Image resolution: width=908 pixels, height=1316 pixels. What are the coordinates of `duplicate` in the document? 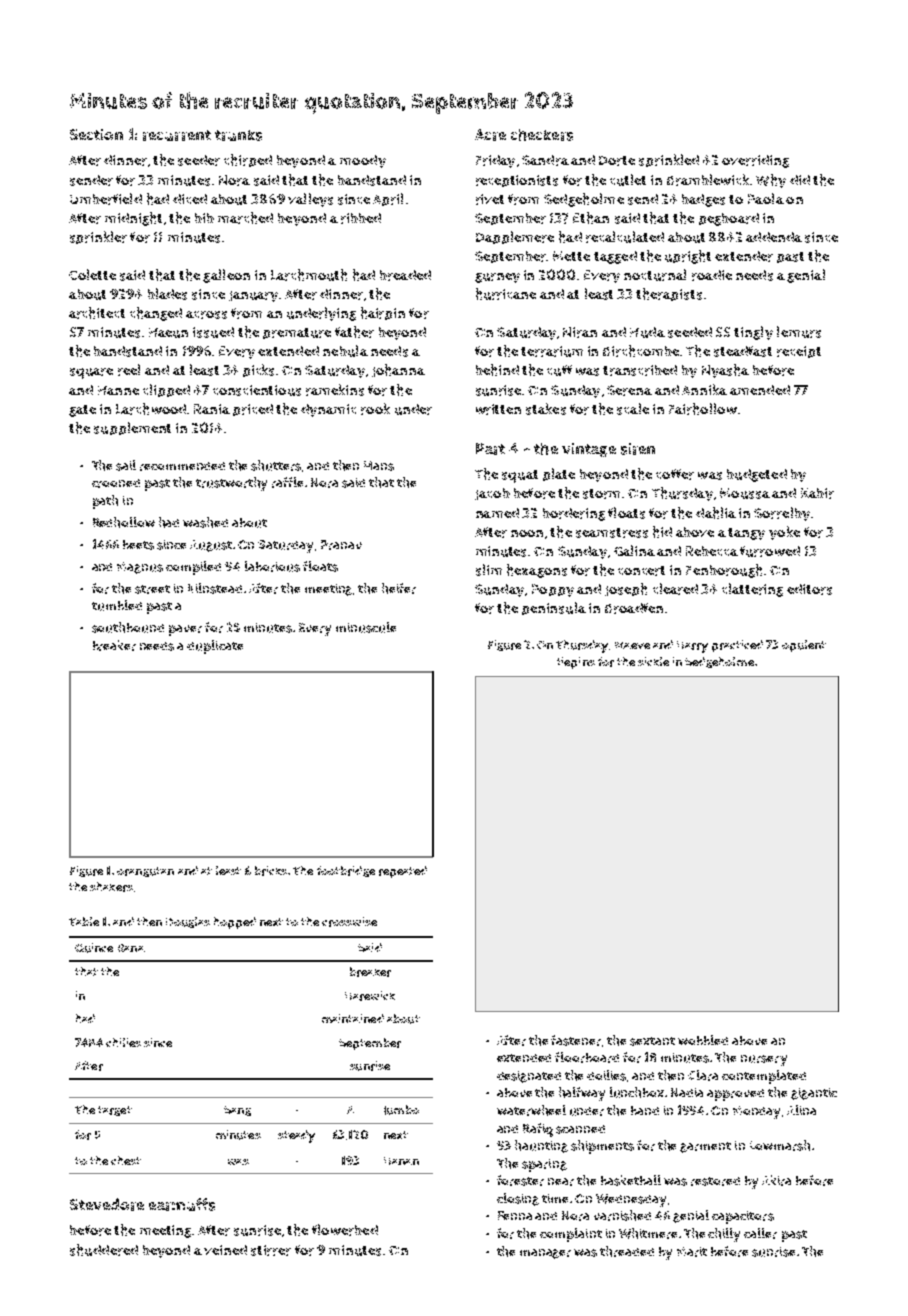 It's located at (215, 647).
